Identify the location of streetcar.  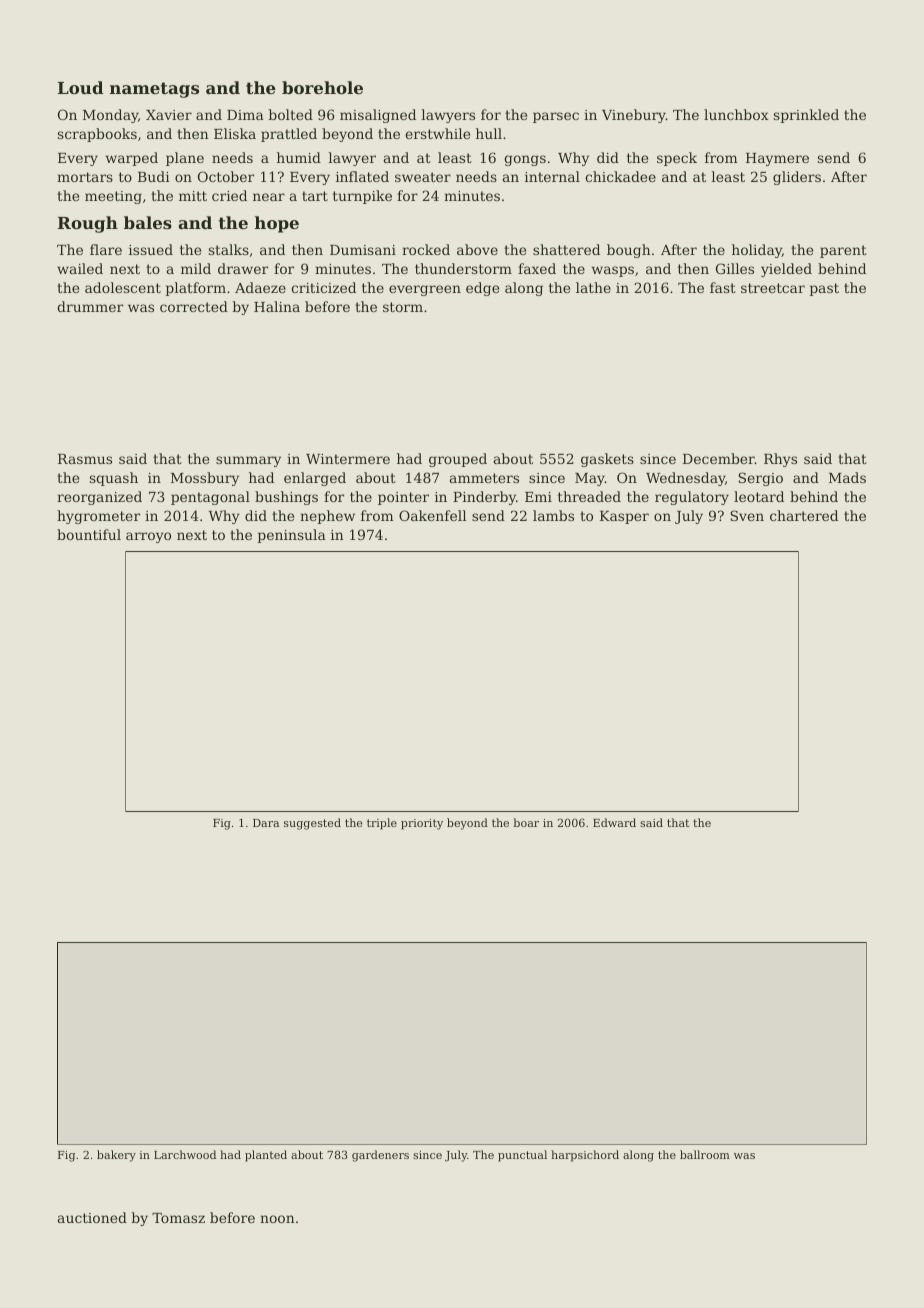
(773, 288).
